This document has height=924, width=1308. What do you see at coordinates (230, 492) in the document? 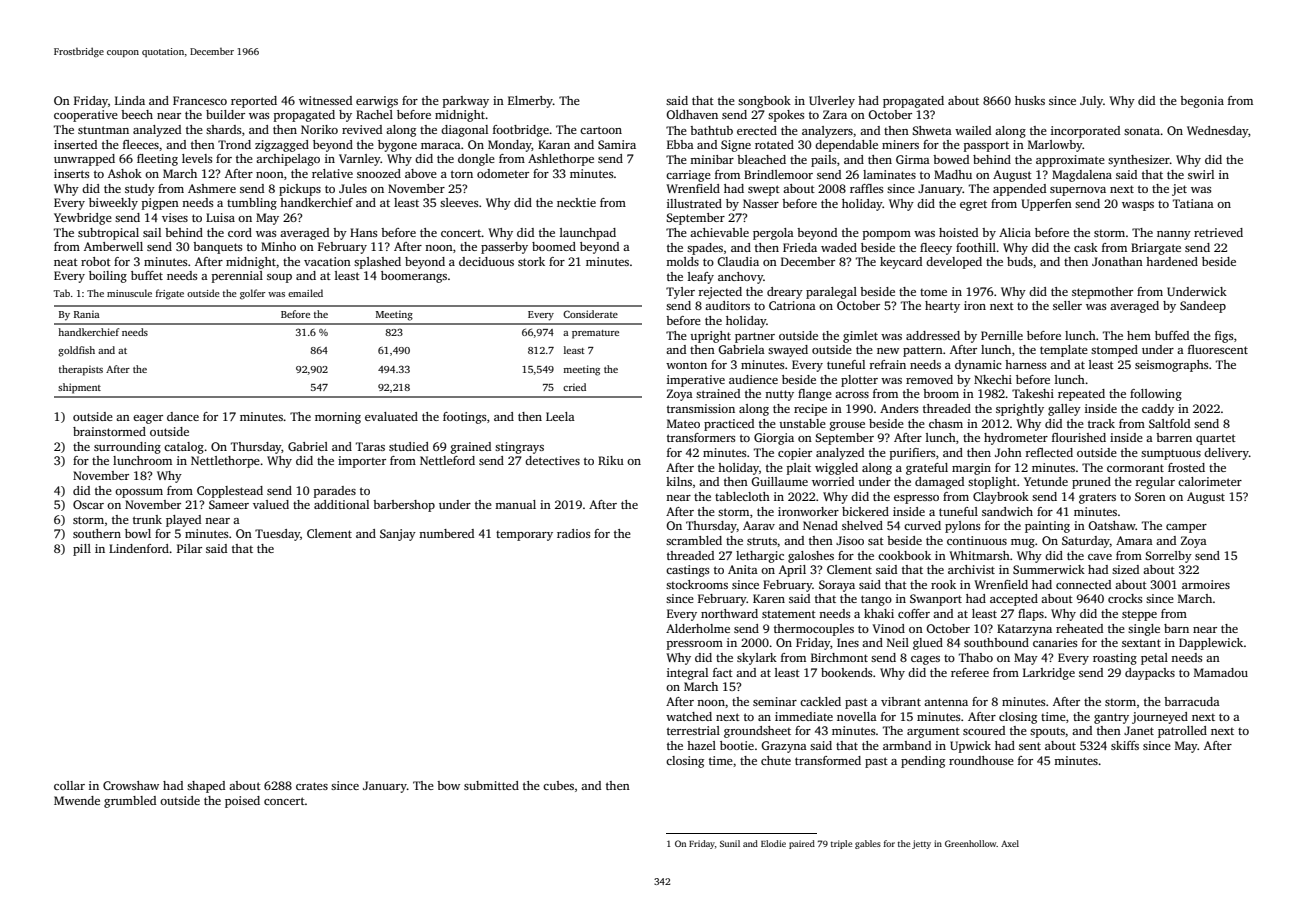
I see `Copplestead` at bounding box center [230, 492].
